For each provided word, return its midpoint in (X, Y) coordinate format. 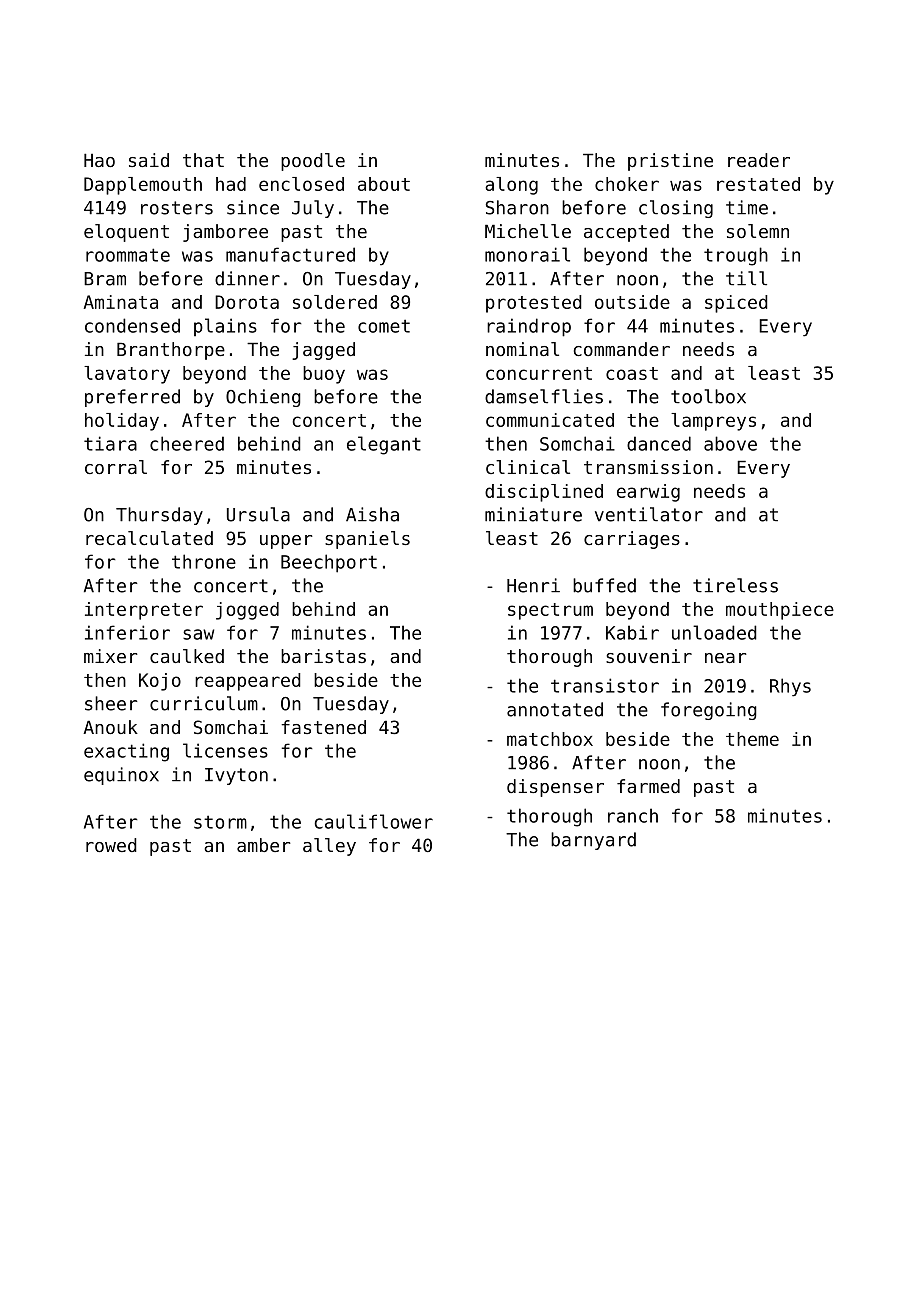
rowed (111, 845)
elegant (384, 445)
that (203, 160)
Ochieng (263, 398)
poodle (313, 162)
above (730, 443)
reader (759, 160)
